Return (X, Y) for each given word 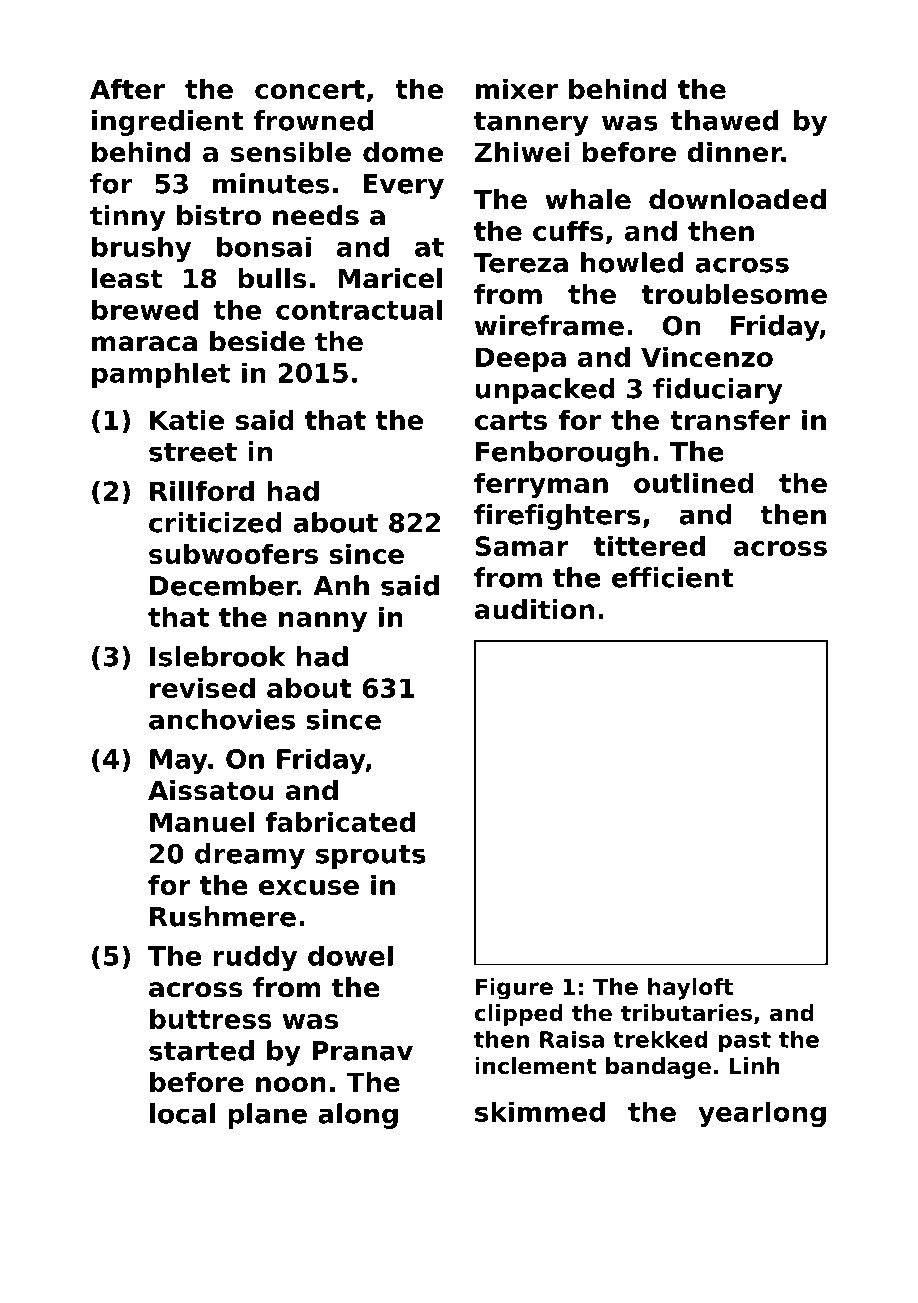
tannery (531, 124)
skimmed (540, 1111)
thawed (724, 120)
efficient (672, 577)
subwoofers (233, 554)
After (127, 89)
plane (267, 1116)
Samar (522, 546)
